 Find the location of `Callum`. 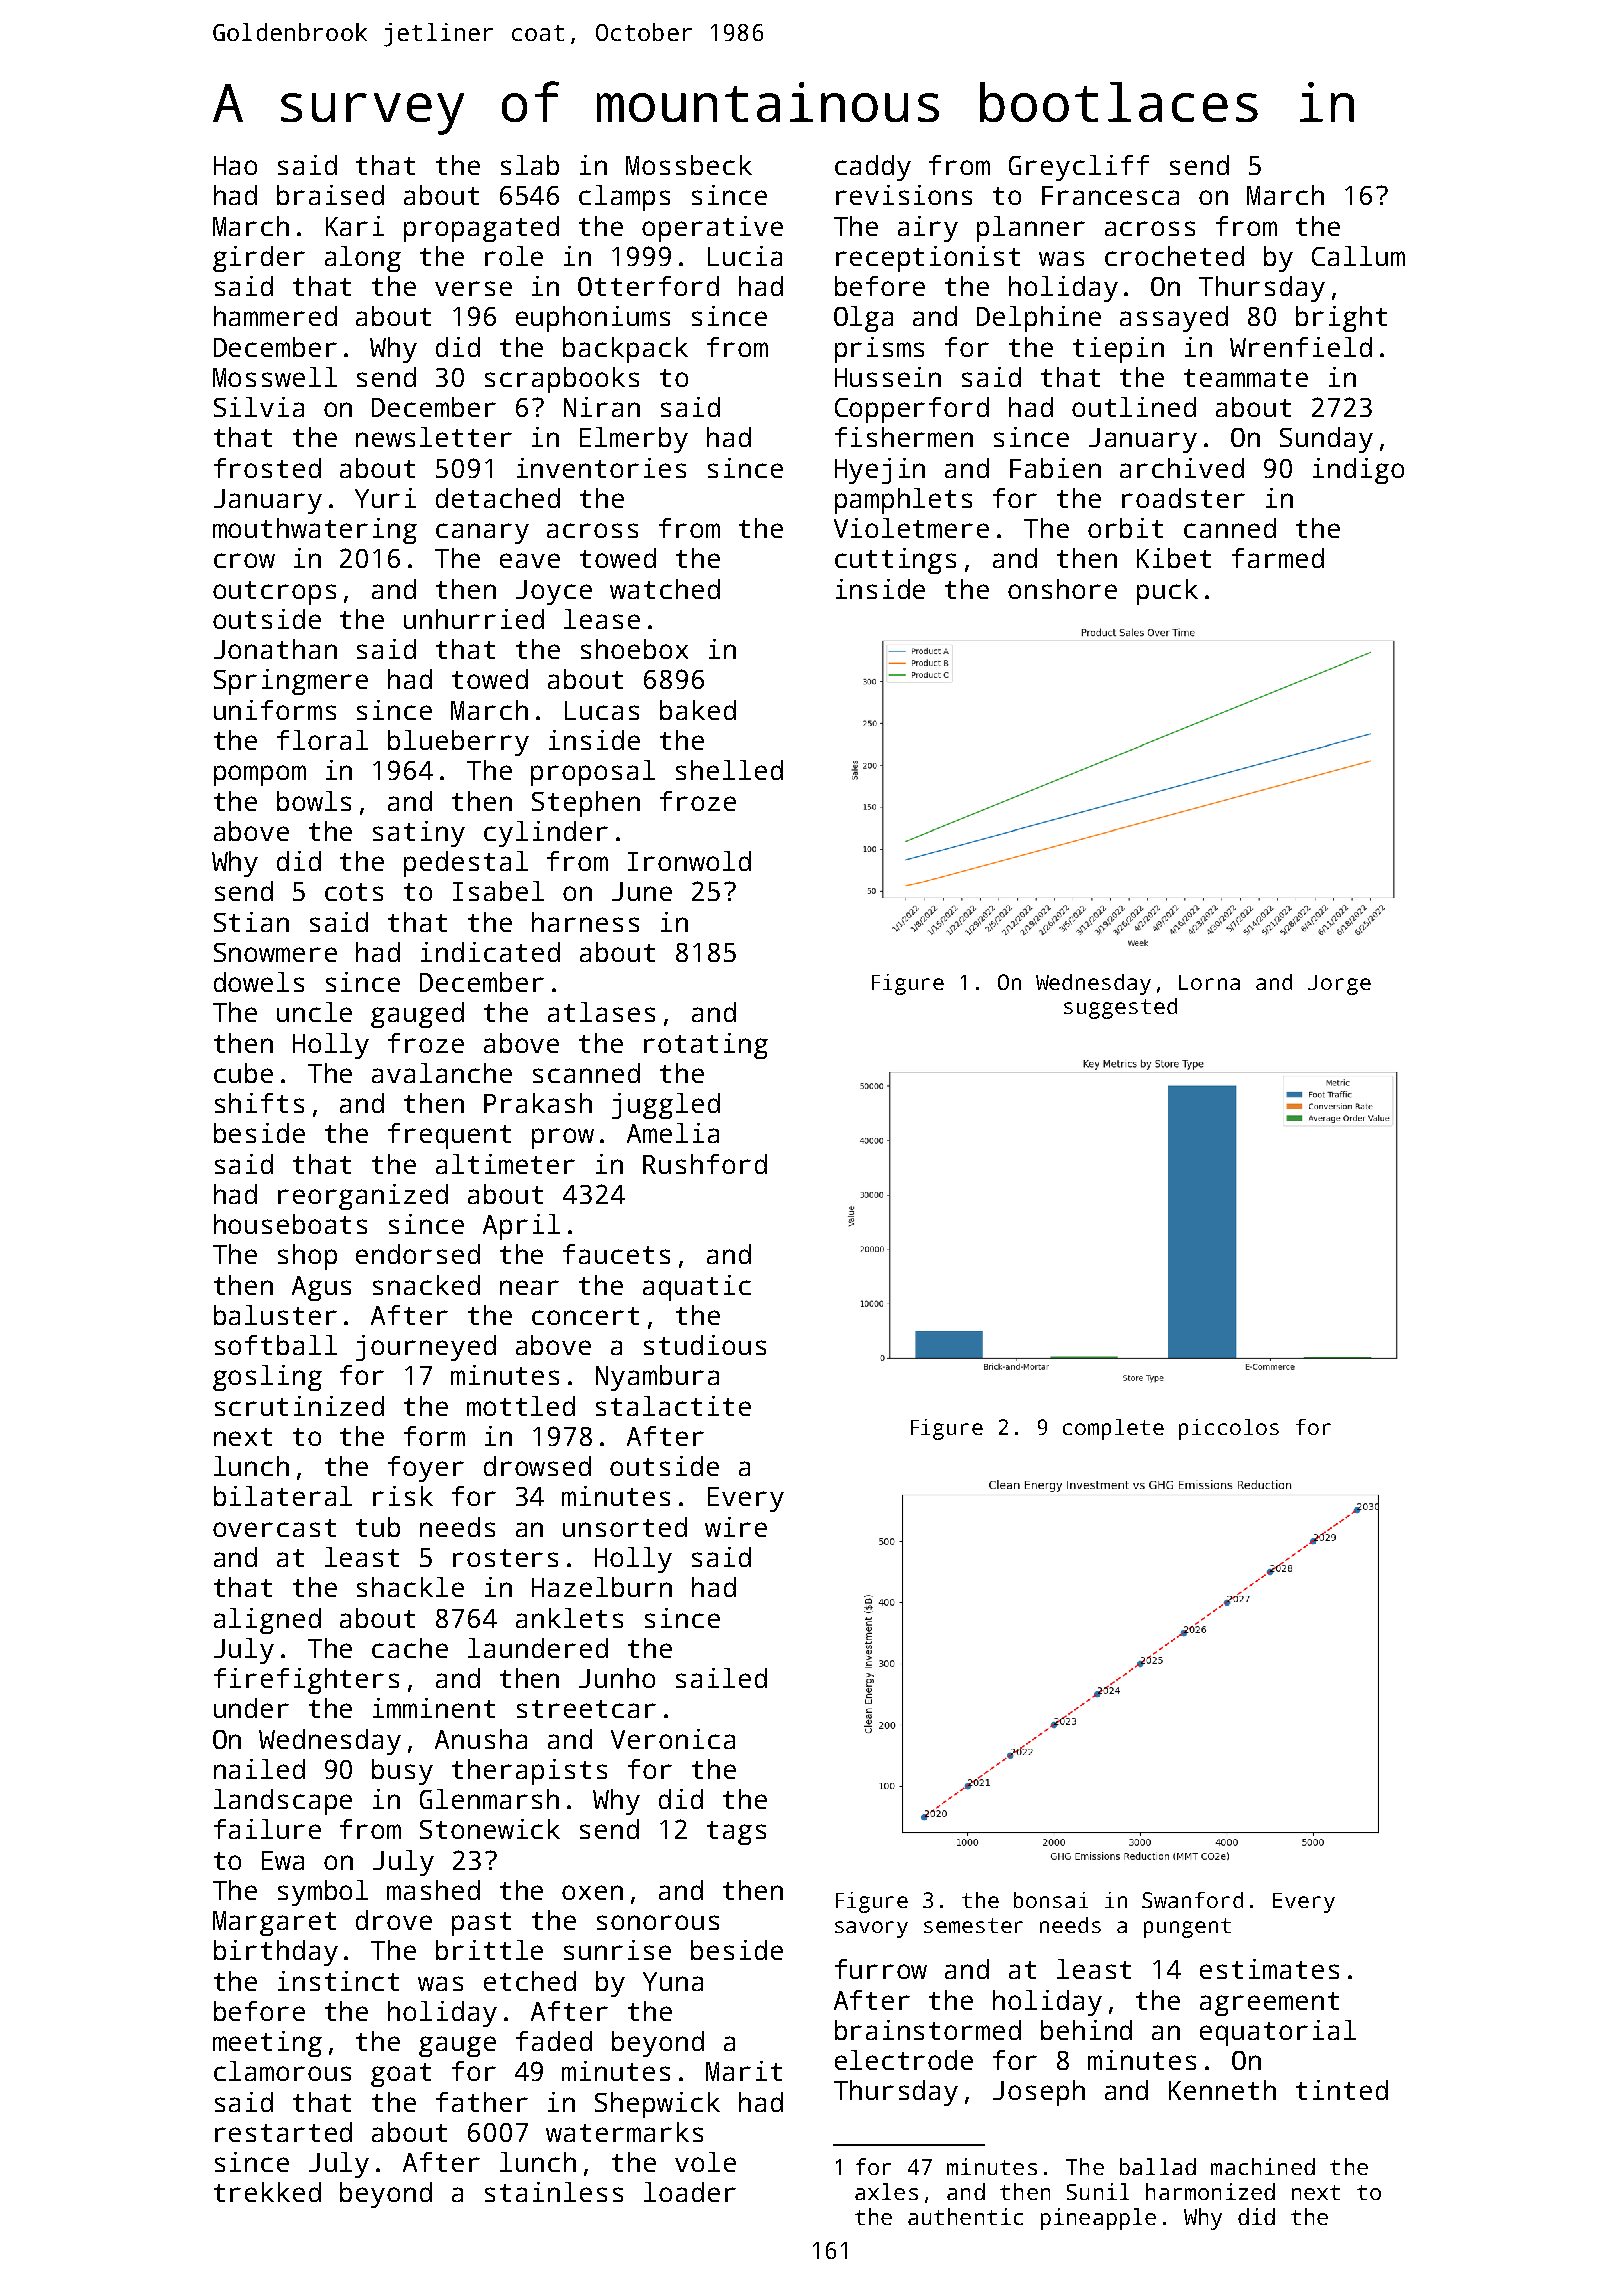

Callum is located at coordinates (1358, 256).
